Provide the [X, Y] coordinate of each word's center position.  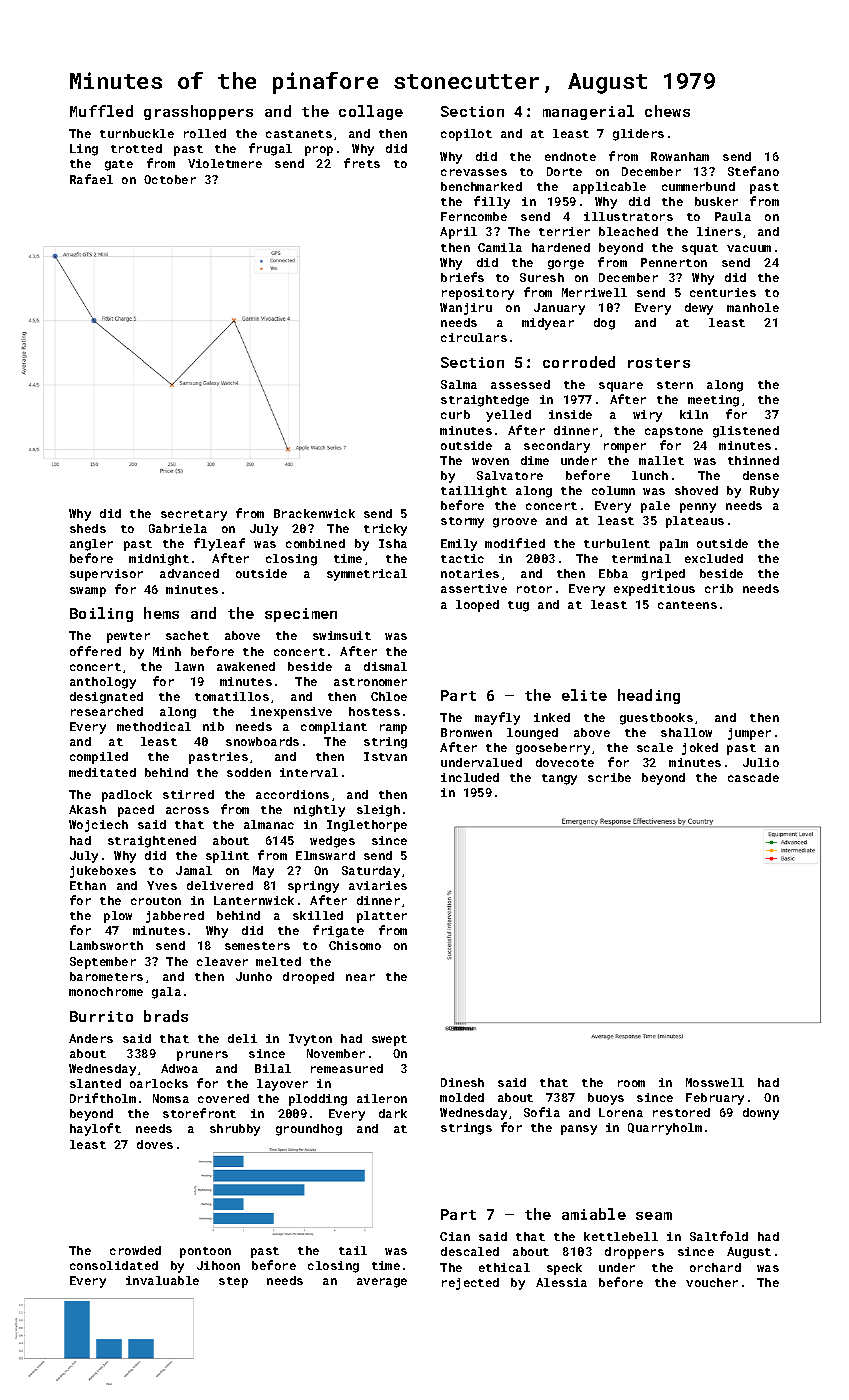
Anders [91, 1038]
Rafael [91, 179]
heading [649, 696]
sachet [187, 635]
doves [155, 1144]
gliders [638, 135]
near [360, 977]
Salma [459, 384]
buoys [606, 1099]
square [621, 387]
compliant [334, 728]
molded [462, 1097]
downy [761, 1114]
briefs [462, 277]
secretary [194, 515]
